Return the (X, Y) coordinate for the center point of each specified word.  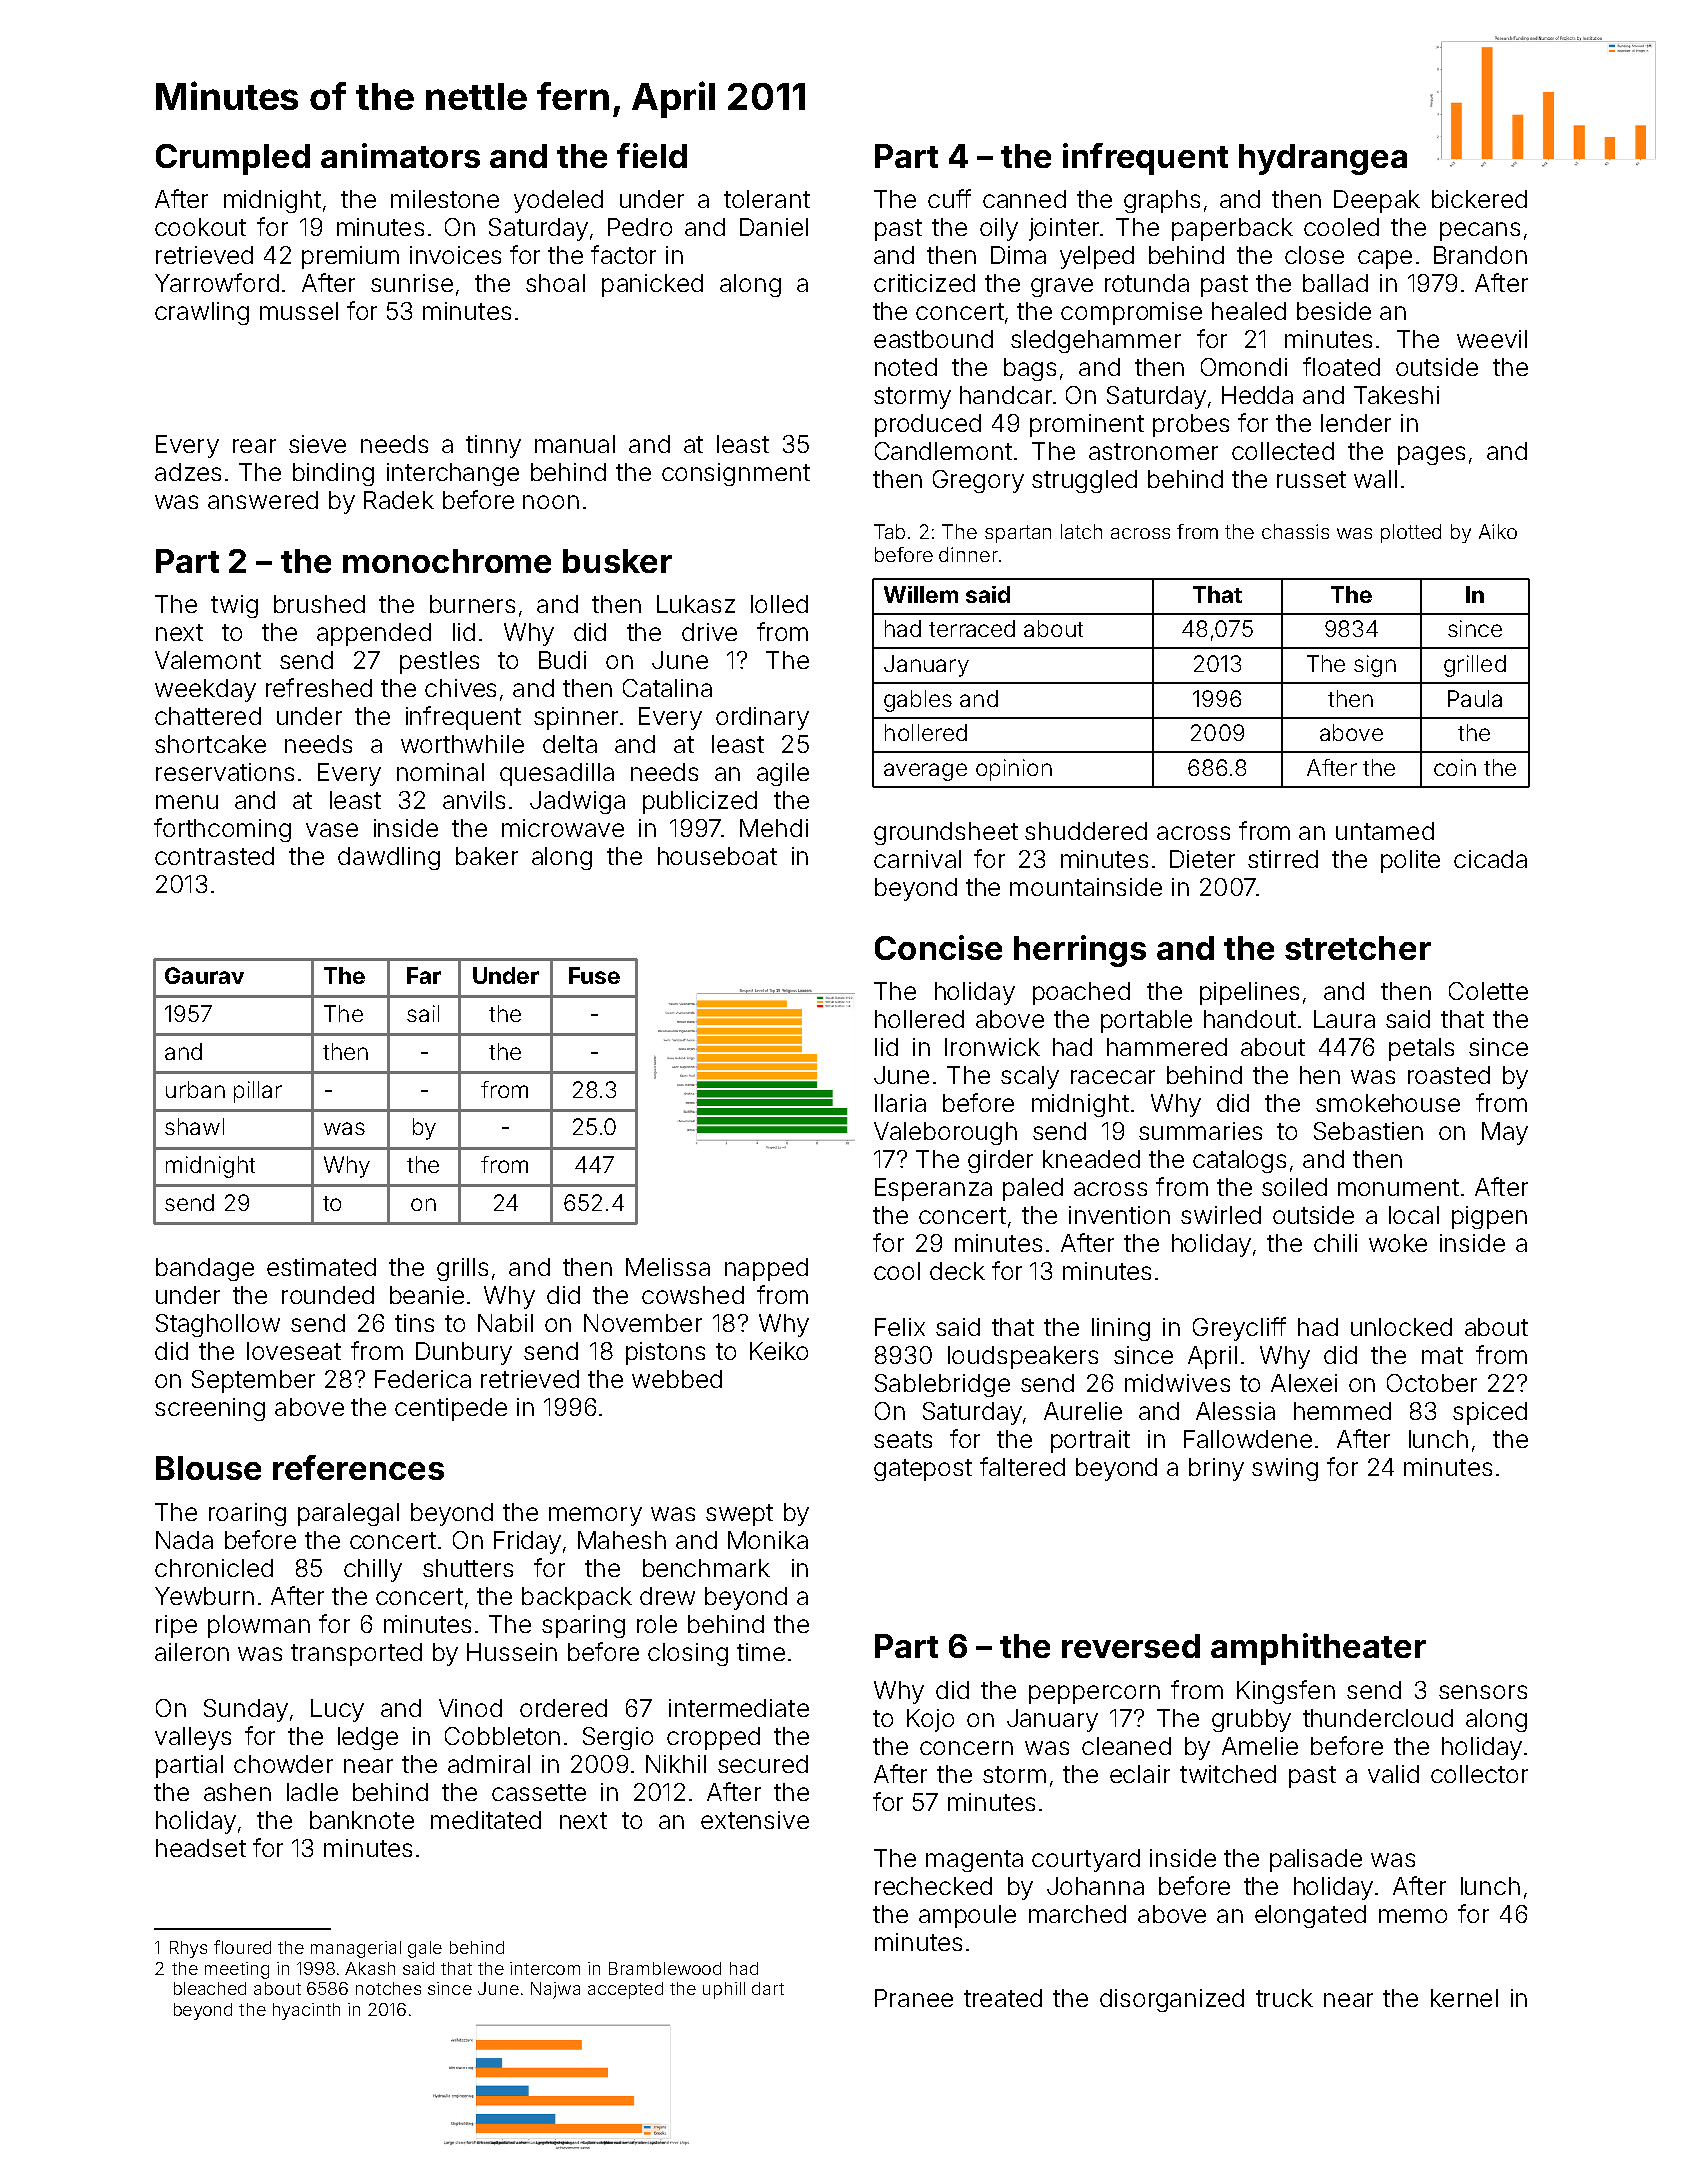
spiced (1490, 1413)
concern (966, 1748)
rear (254, 446)
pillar (258, 1092)
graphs (1162, 201)
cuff (949, 198)
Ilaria (900, 1103)
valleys (193, 1738)
